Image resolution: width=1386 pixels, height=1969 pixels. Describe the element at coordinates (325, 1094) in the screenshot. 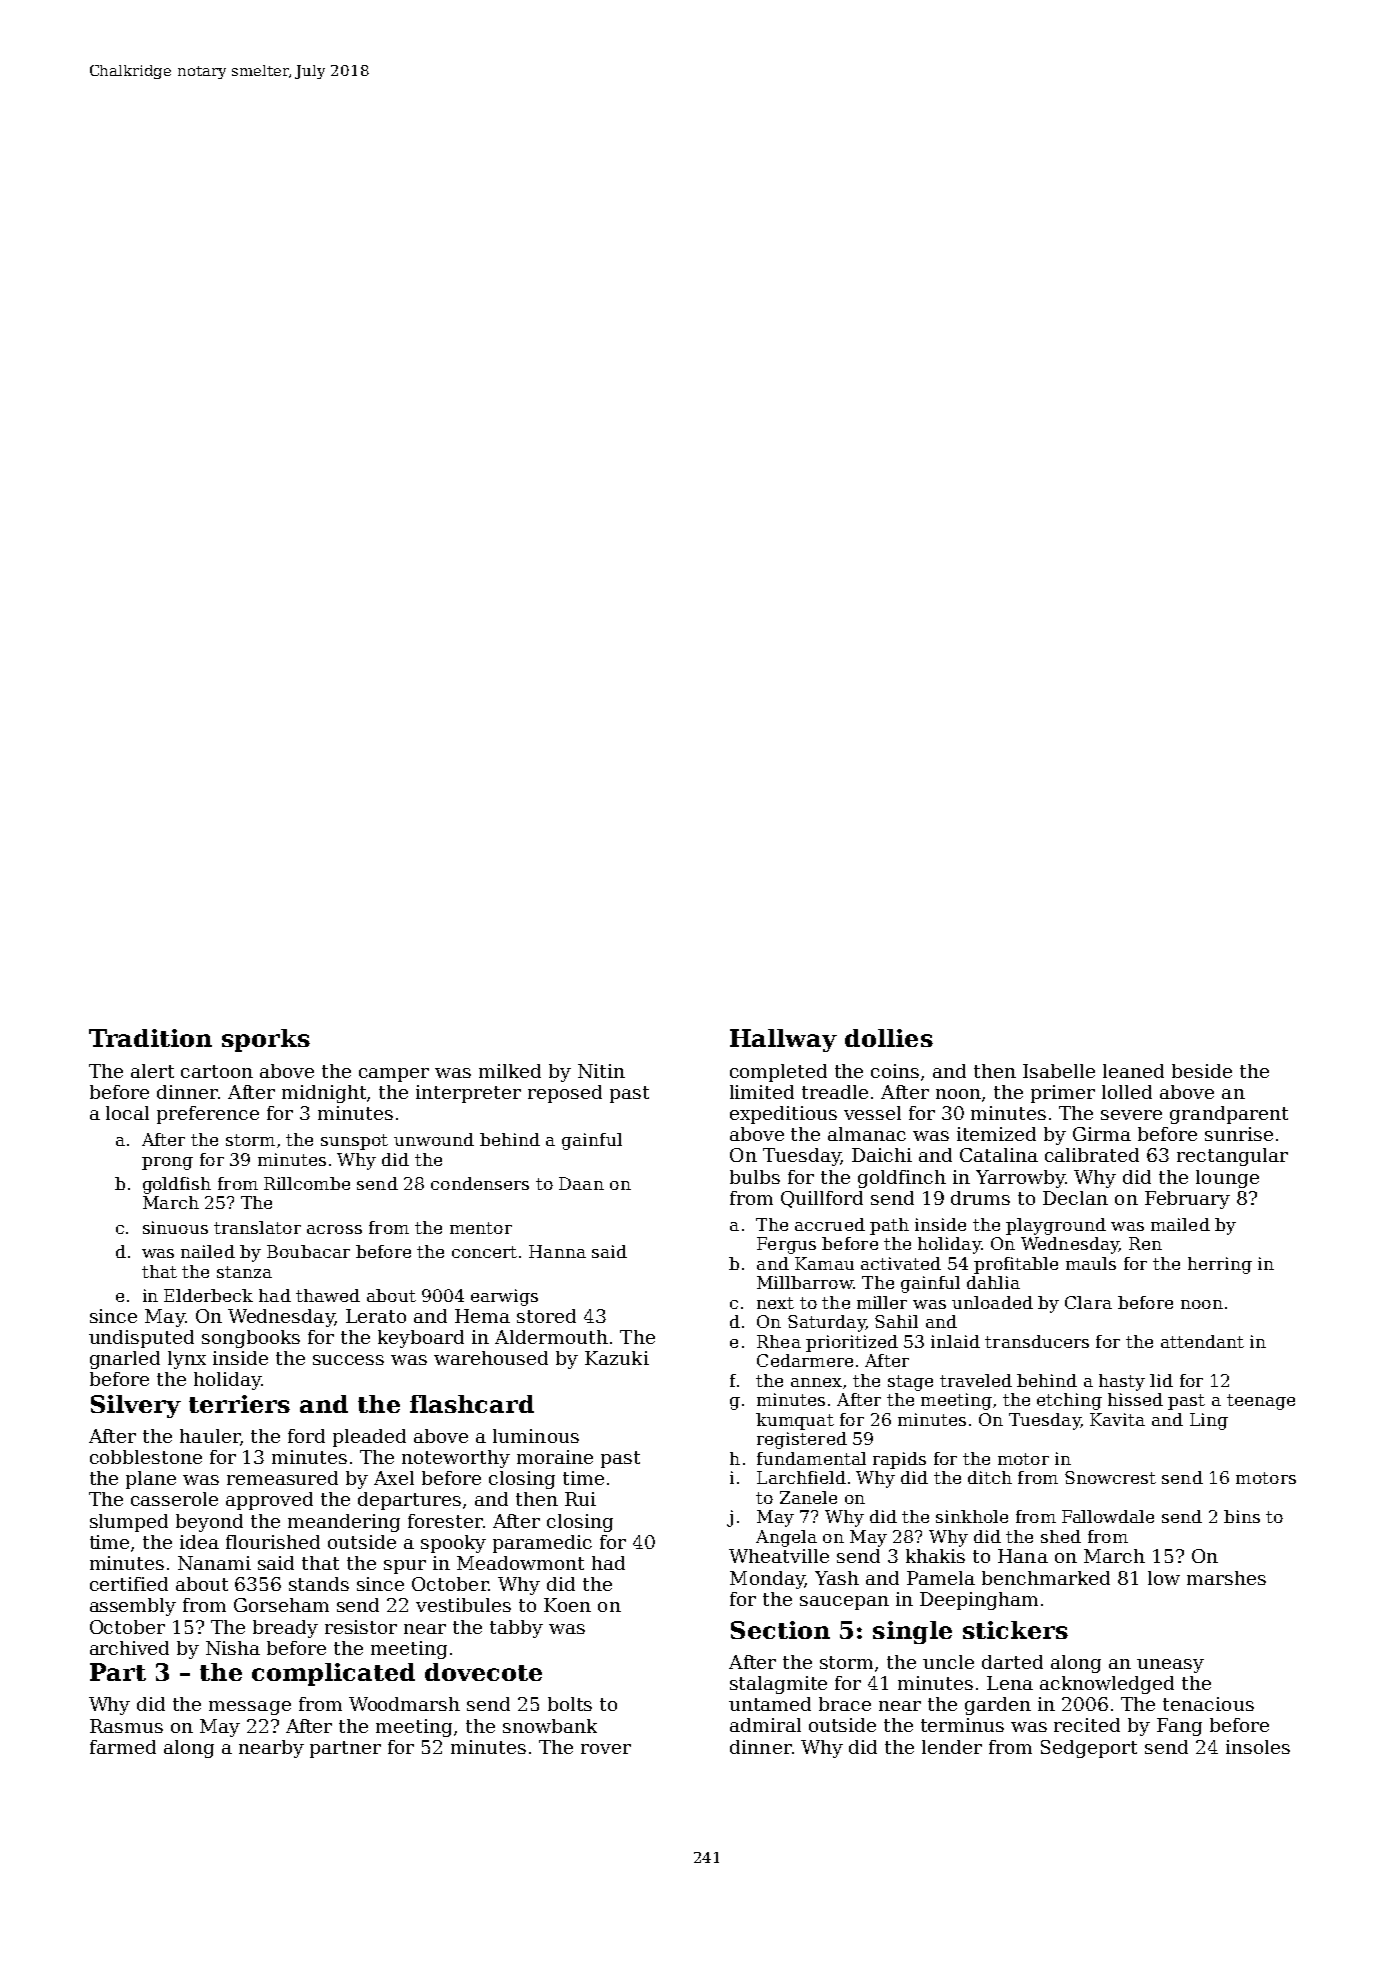

I see `midnight` at that location.
